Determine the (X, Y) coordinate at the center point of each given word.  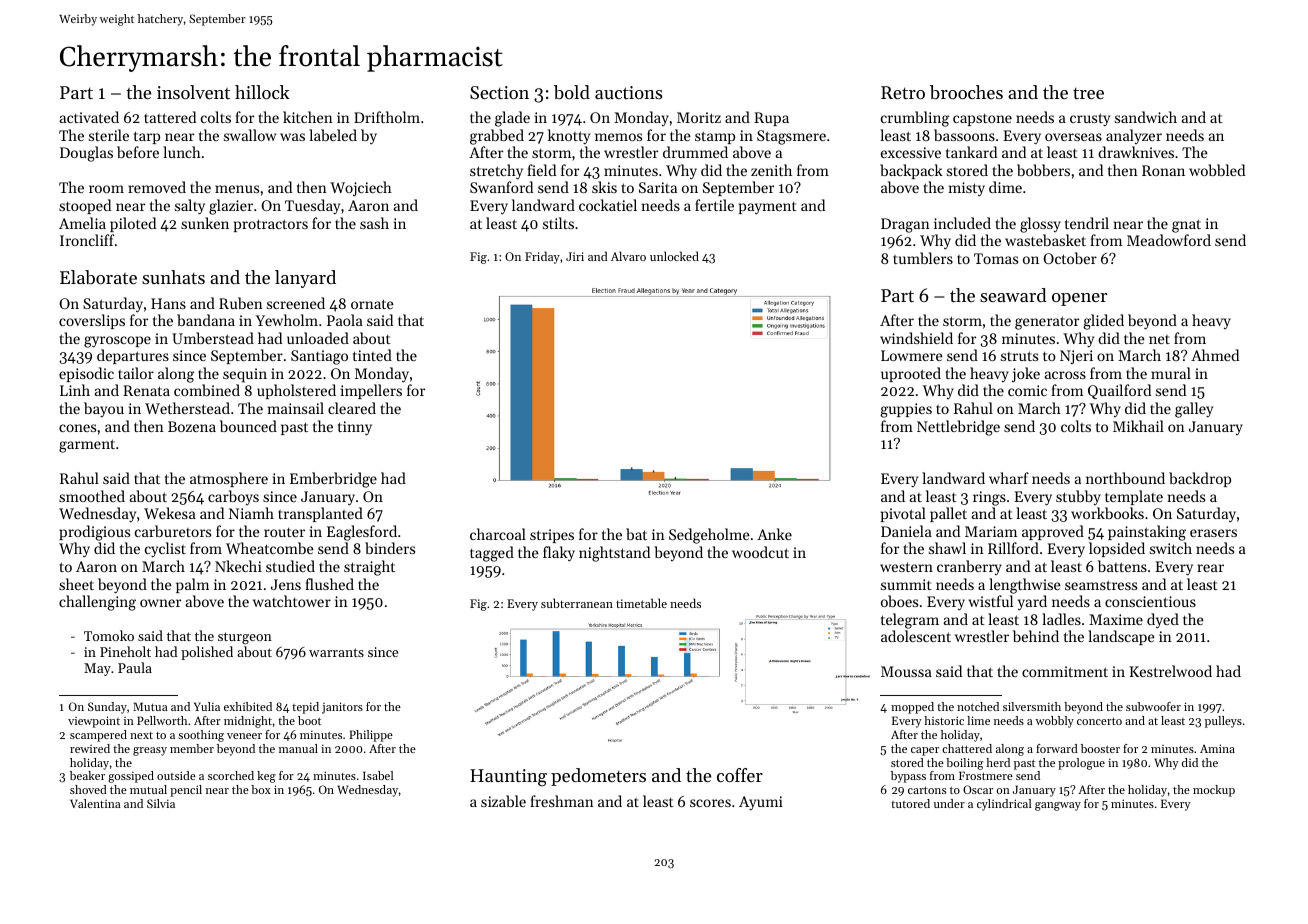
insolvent (193, 92)
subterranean (577, 603)
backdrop (1200, 479)
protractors (271, 225)
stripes (552, 536)
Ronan (1163, 170)
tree (1088, 93)
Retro (903, 92)
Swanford (501, 187)
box (261, 789)
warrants (336, 652)
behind (1036, 636)
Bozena (192, 426)
